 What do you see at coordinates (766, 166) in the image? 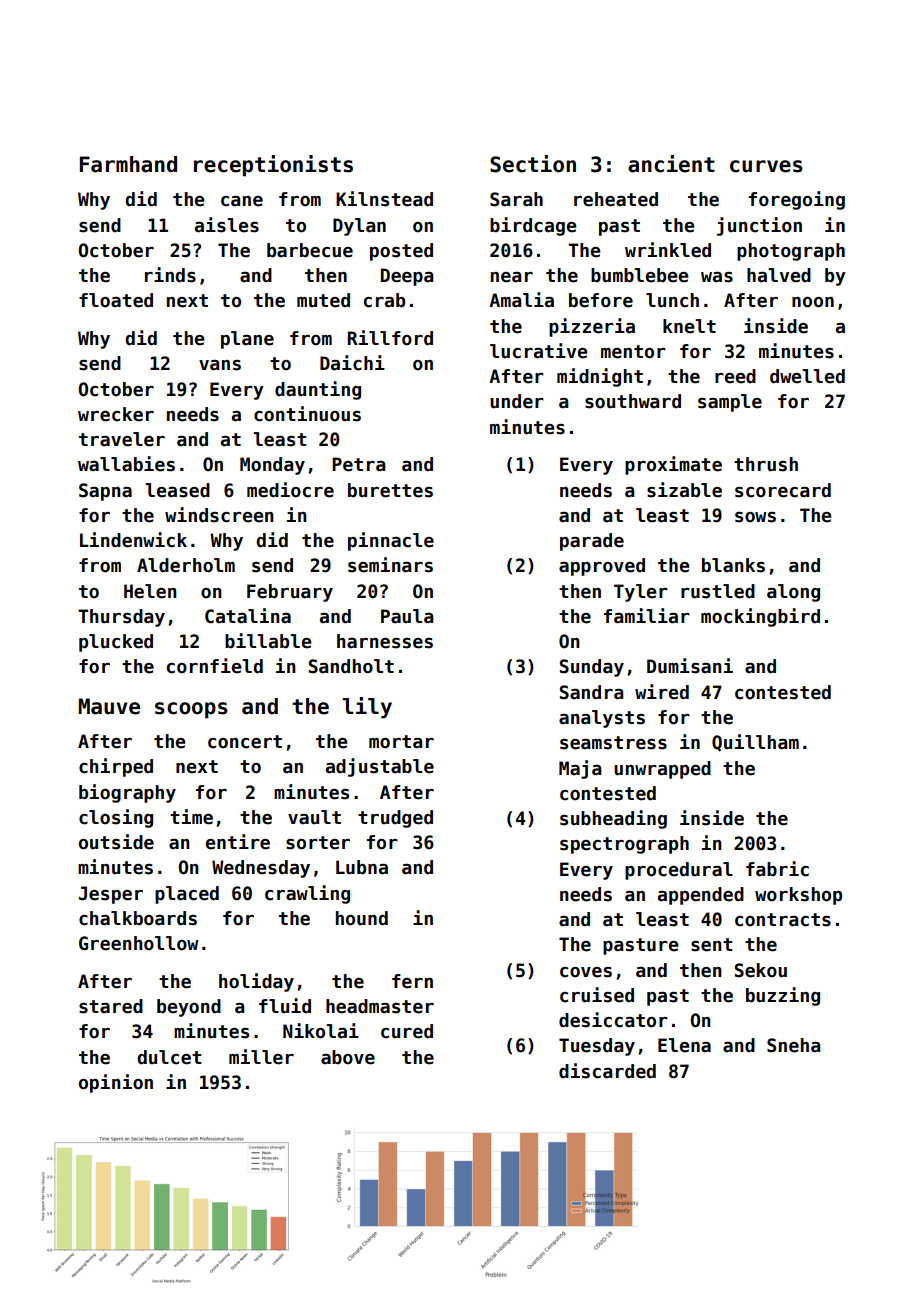
I see `curves` at bounding box center [766, 166].
